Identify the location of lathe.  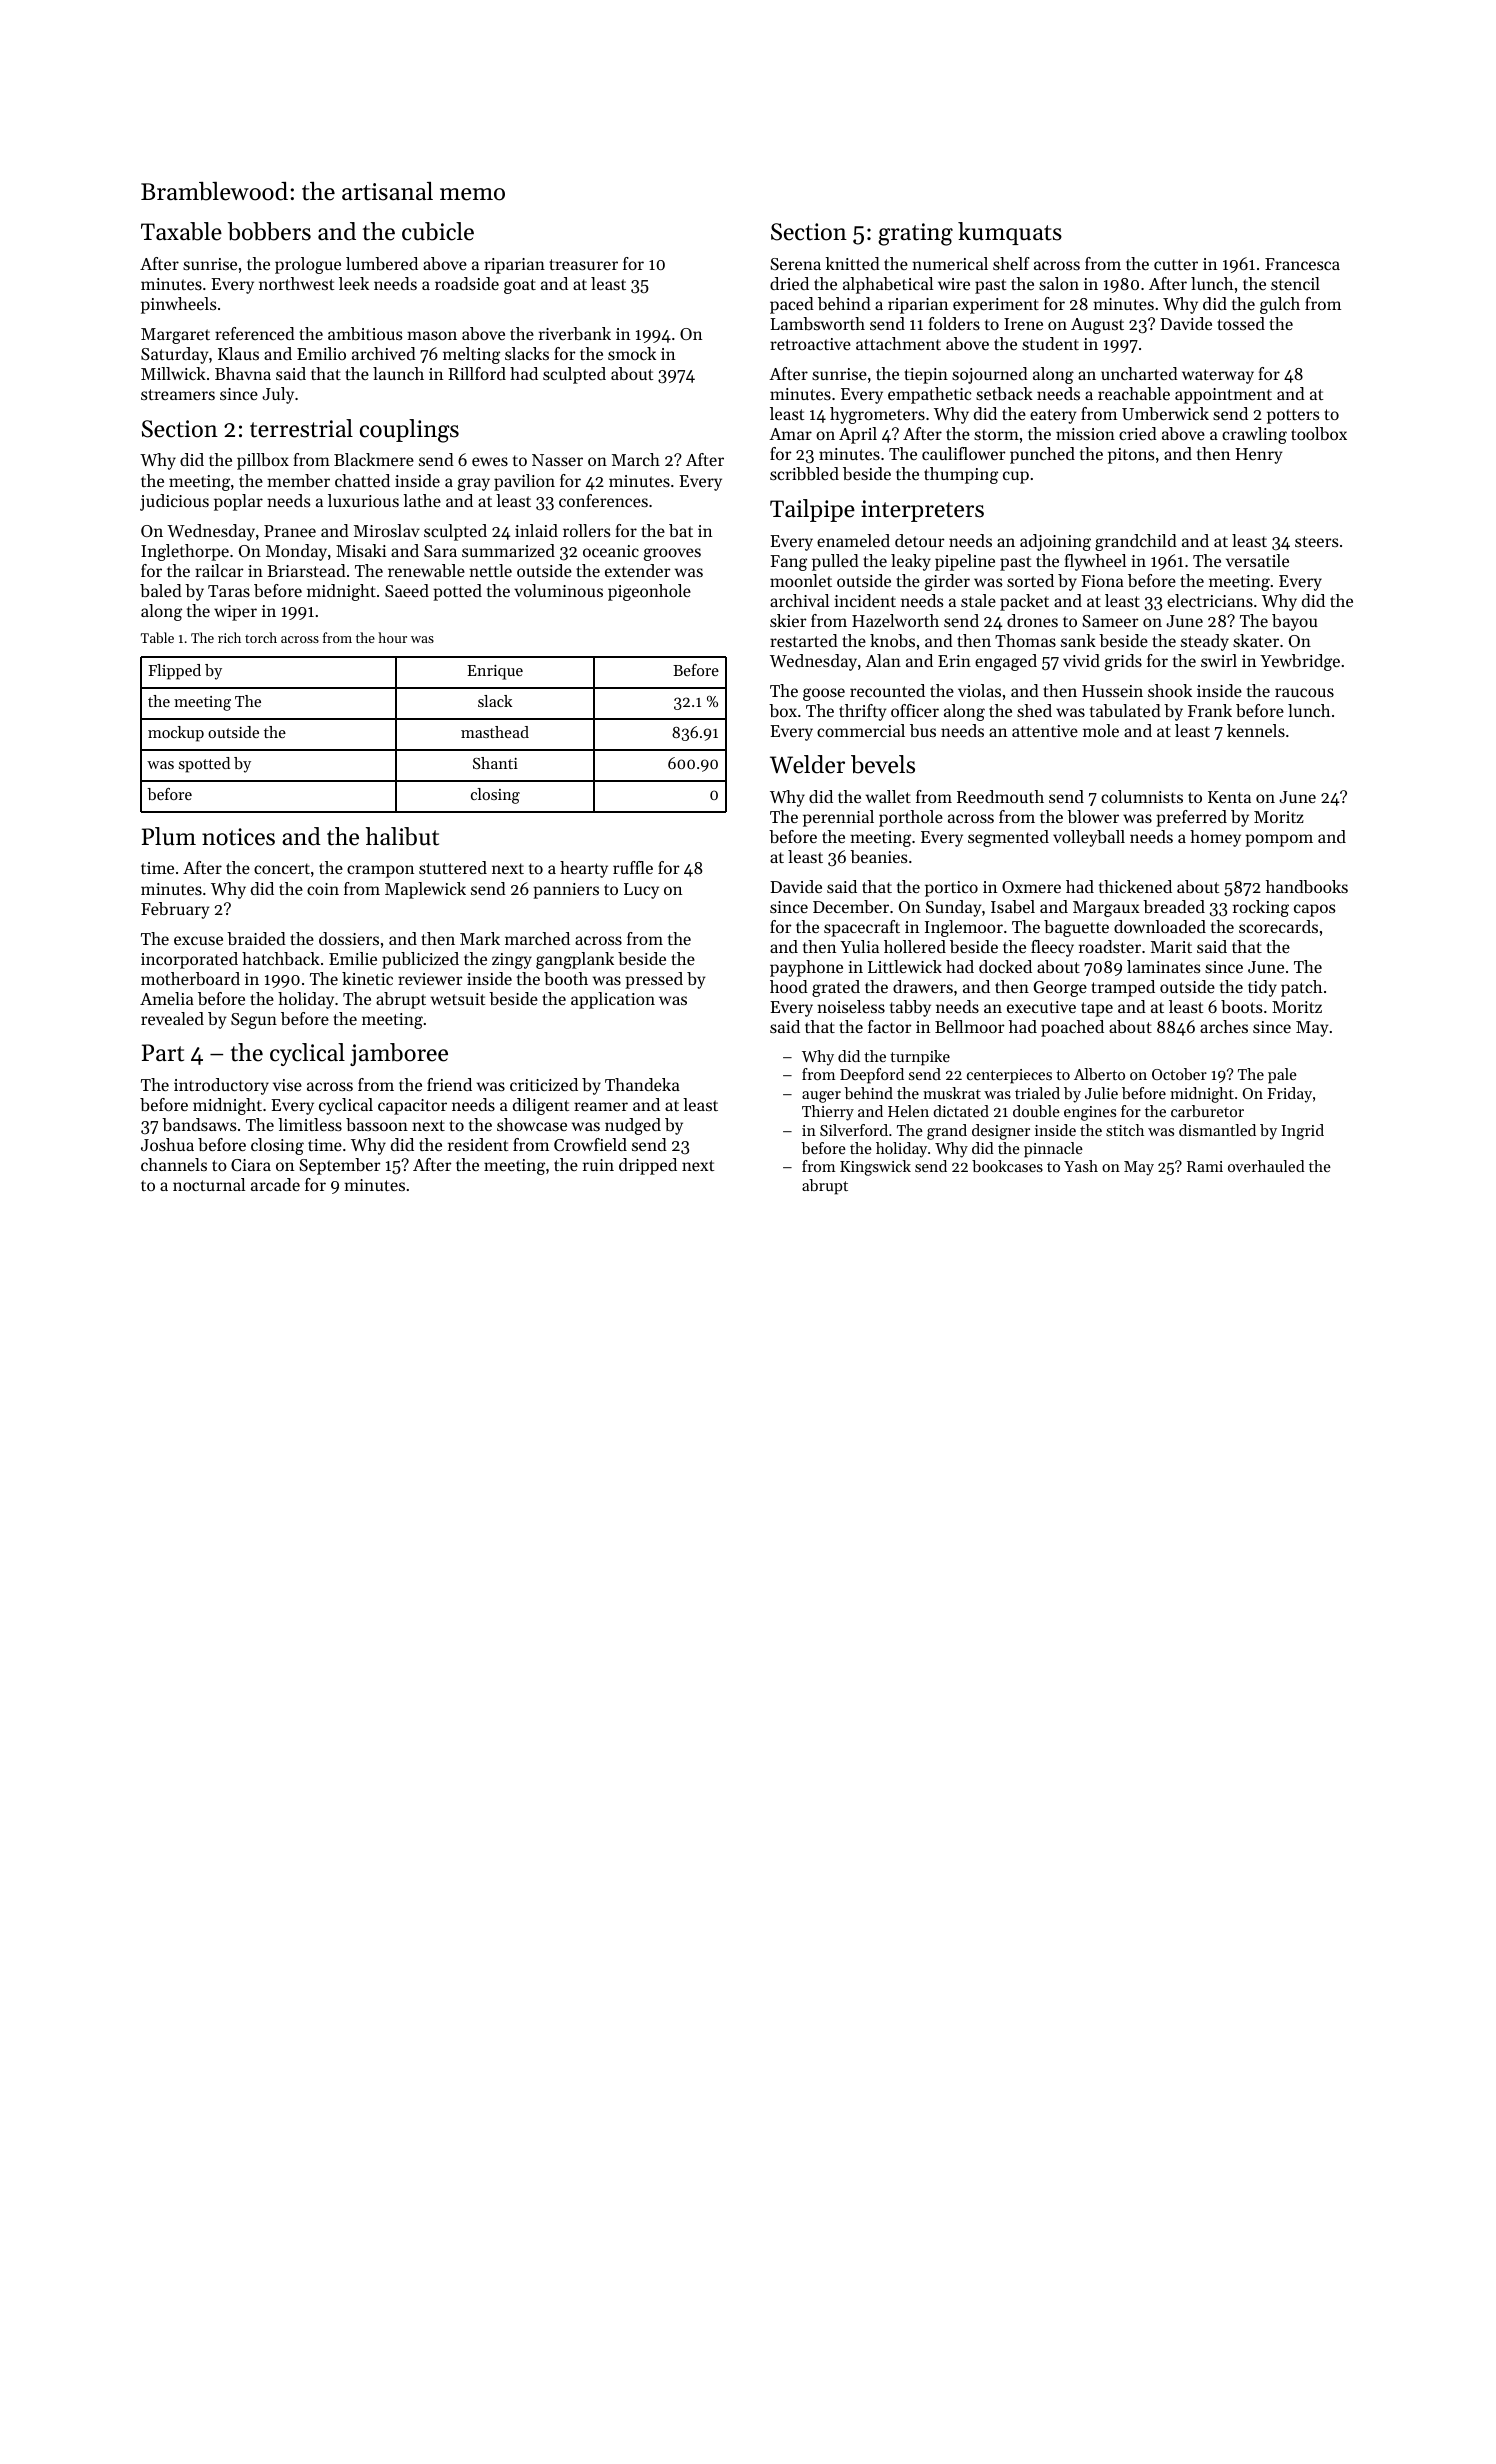
(422, 500).
